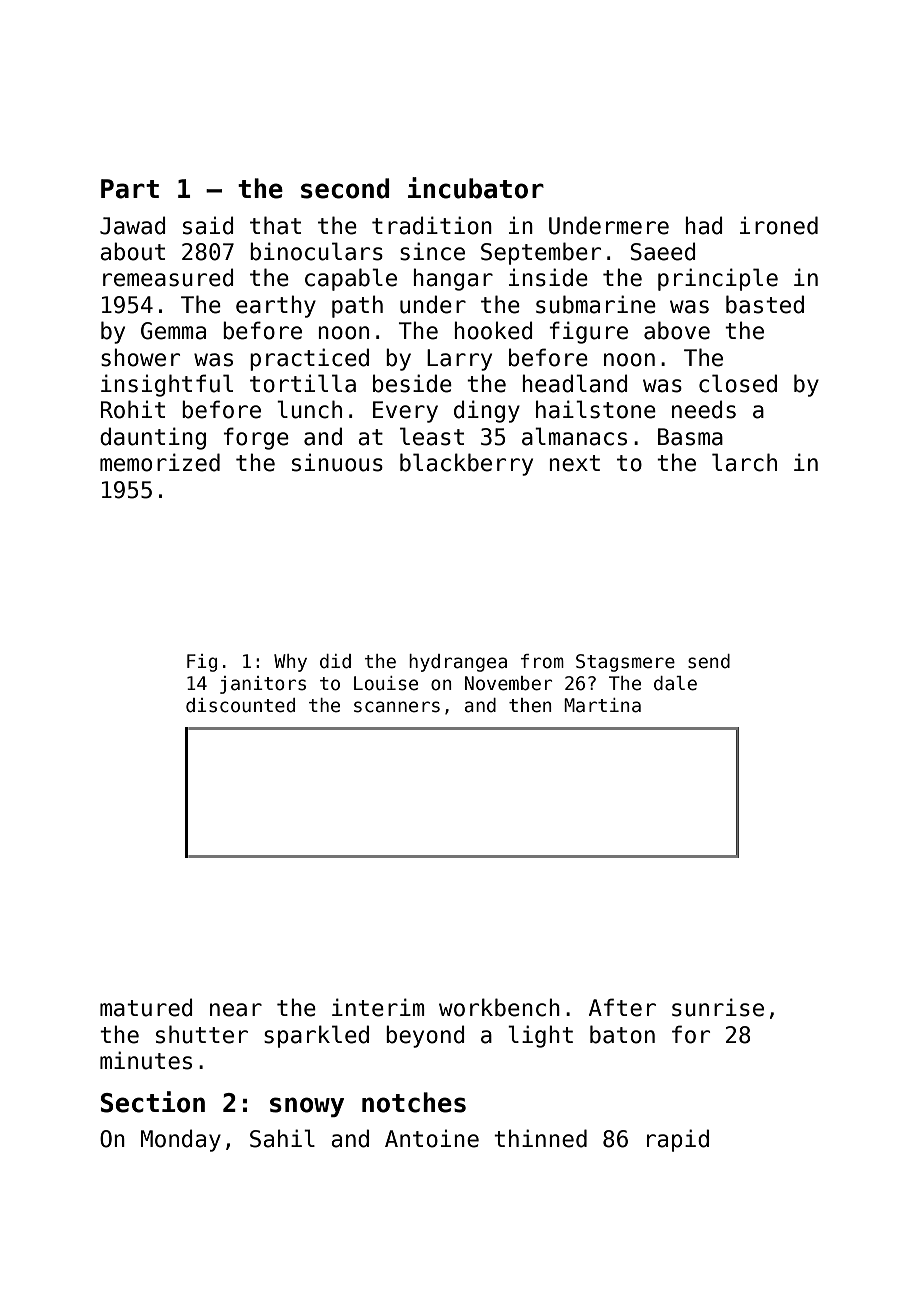  Describe the element at coordinates (704, 409) in the page. I see `needs` at that location.
